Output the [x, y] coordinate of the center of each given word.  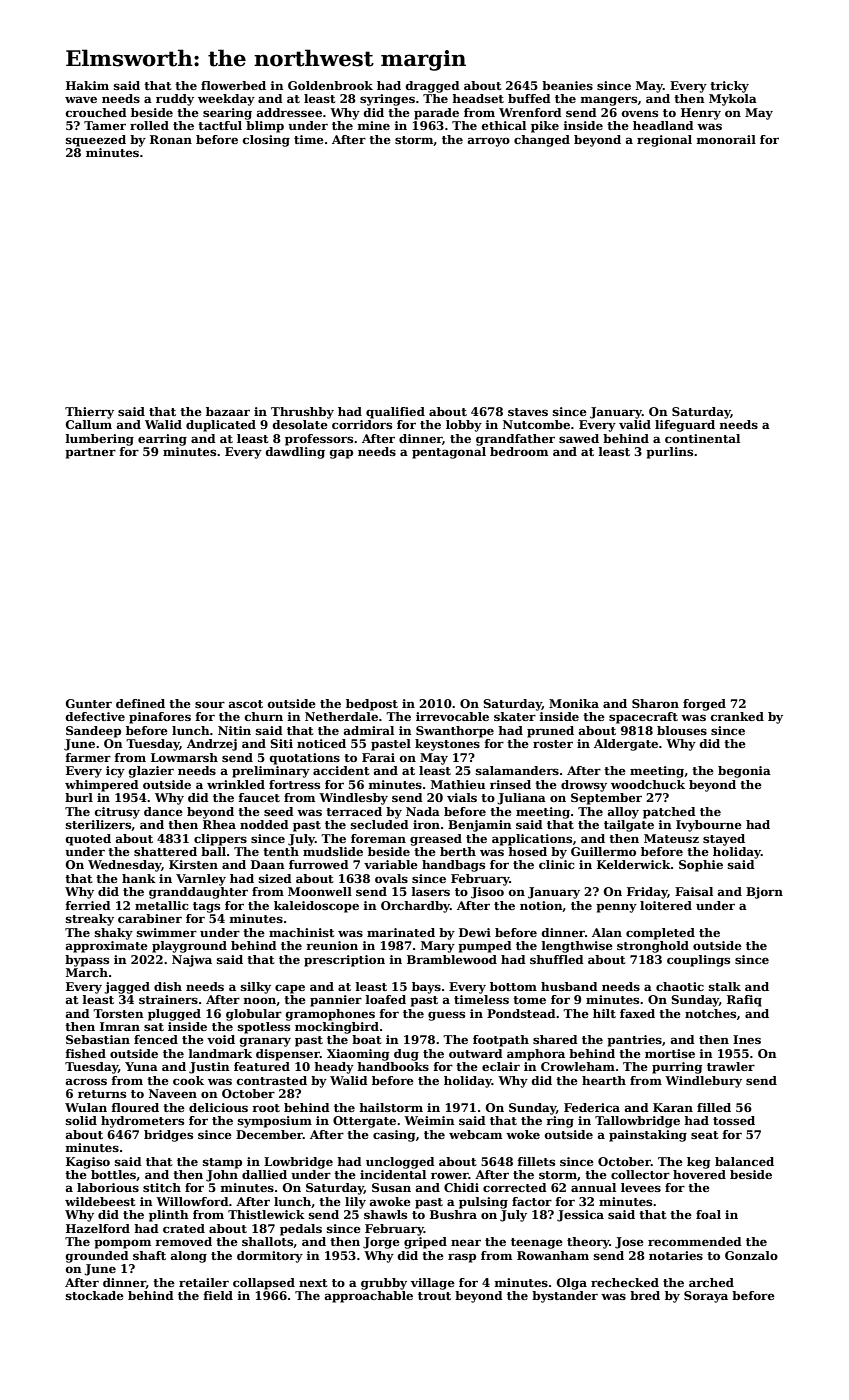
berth [458, 851]
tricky [729, 87]
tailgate [629, 826]
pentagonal [449, 453]
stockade [95, 1295]
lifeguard [685, 426]
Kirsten [193, 864]
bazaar [228, 411]
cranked [737, 716]
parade [436, 114]
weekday [226, 100]
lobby [464, 426]
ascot [246, 704]
